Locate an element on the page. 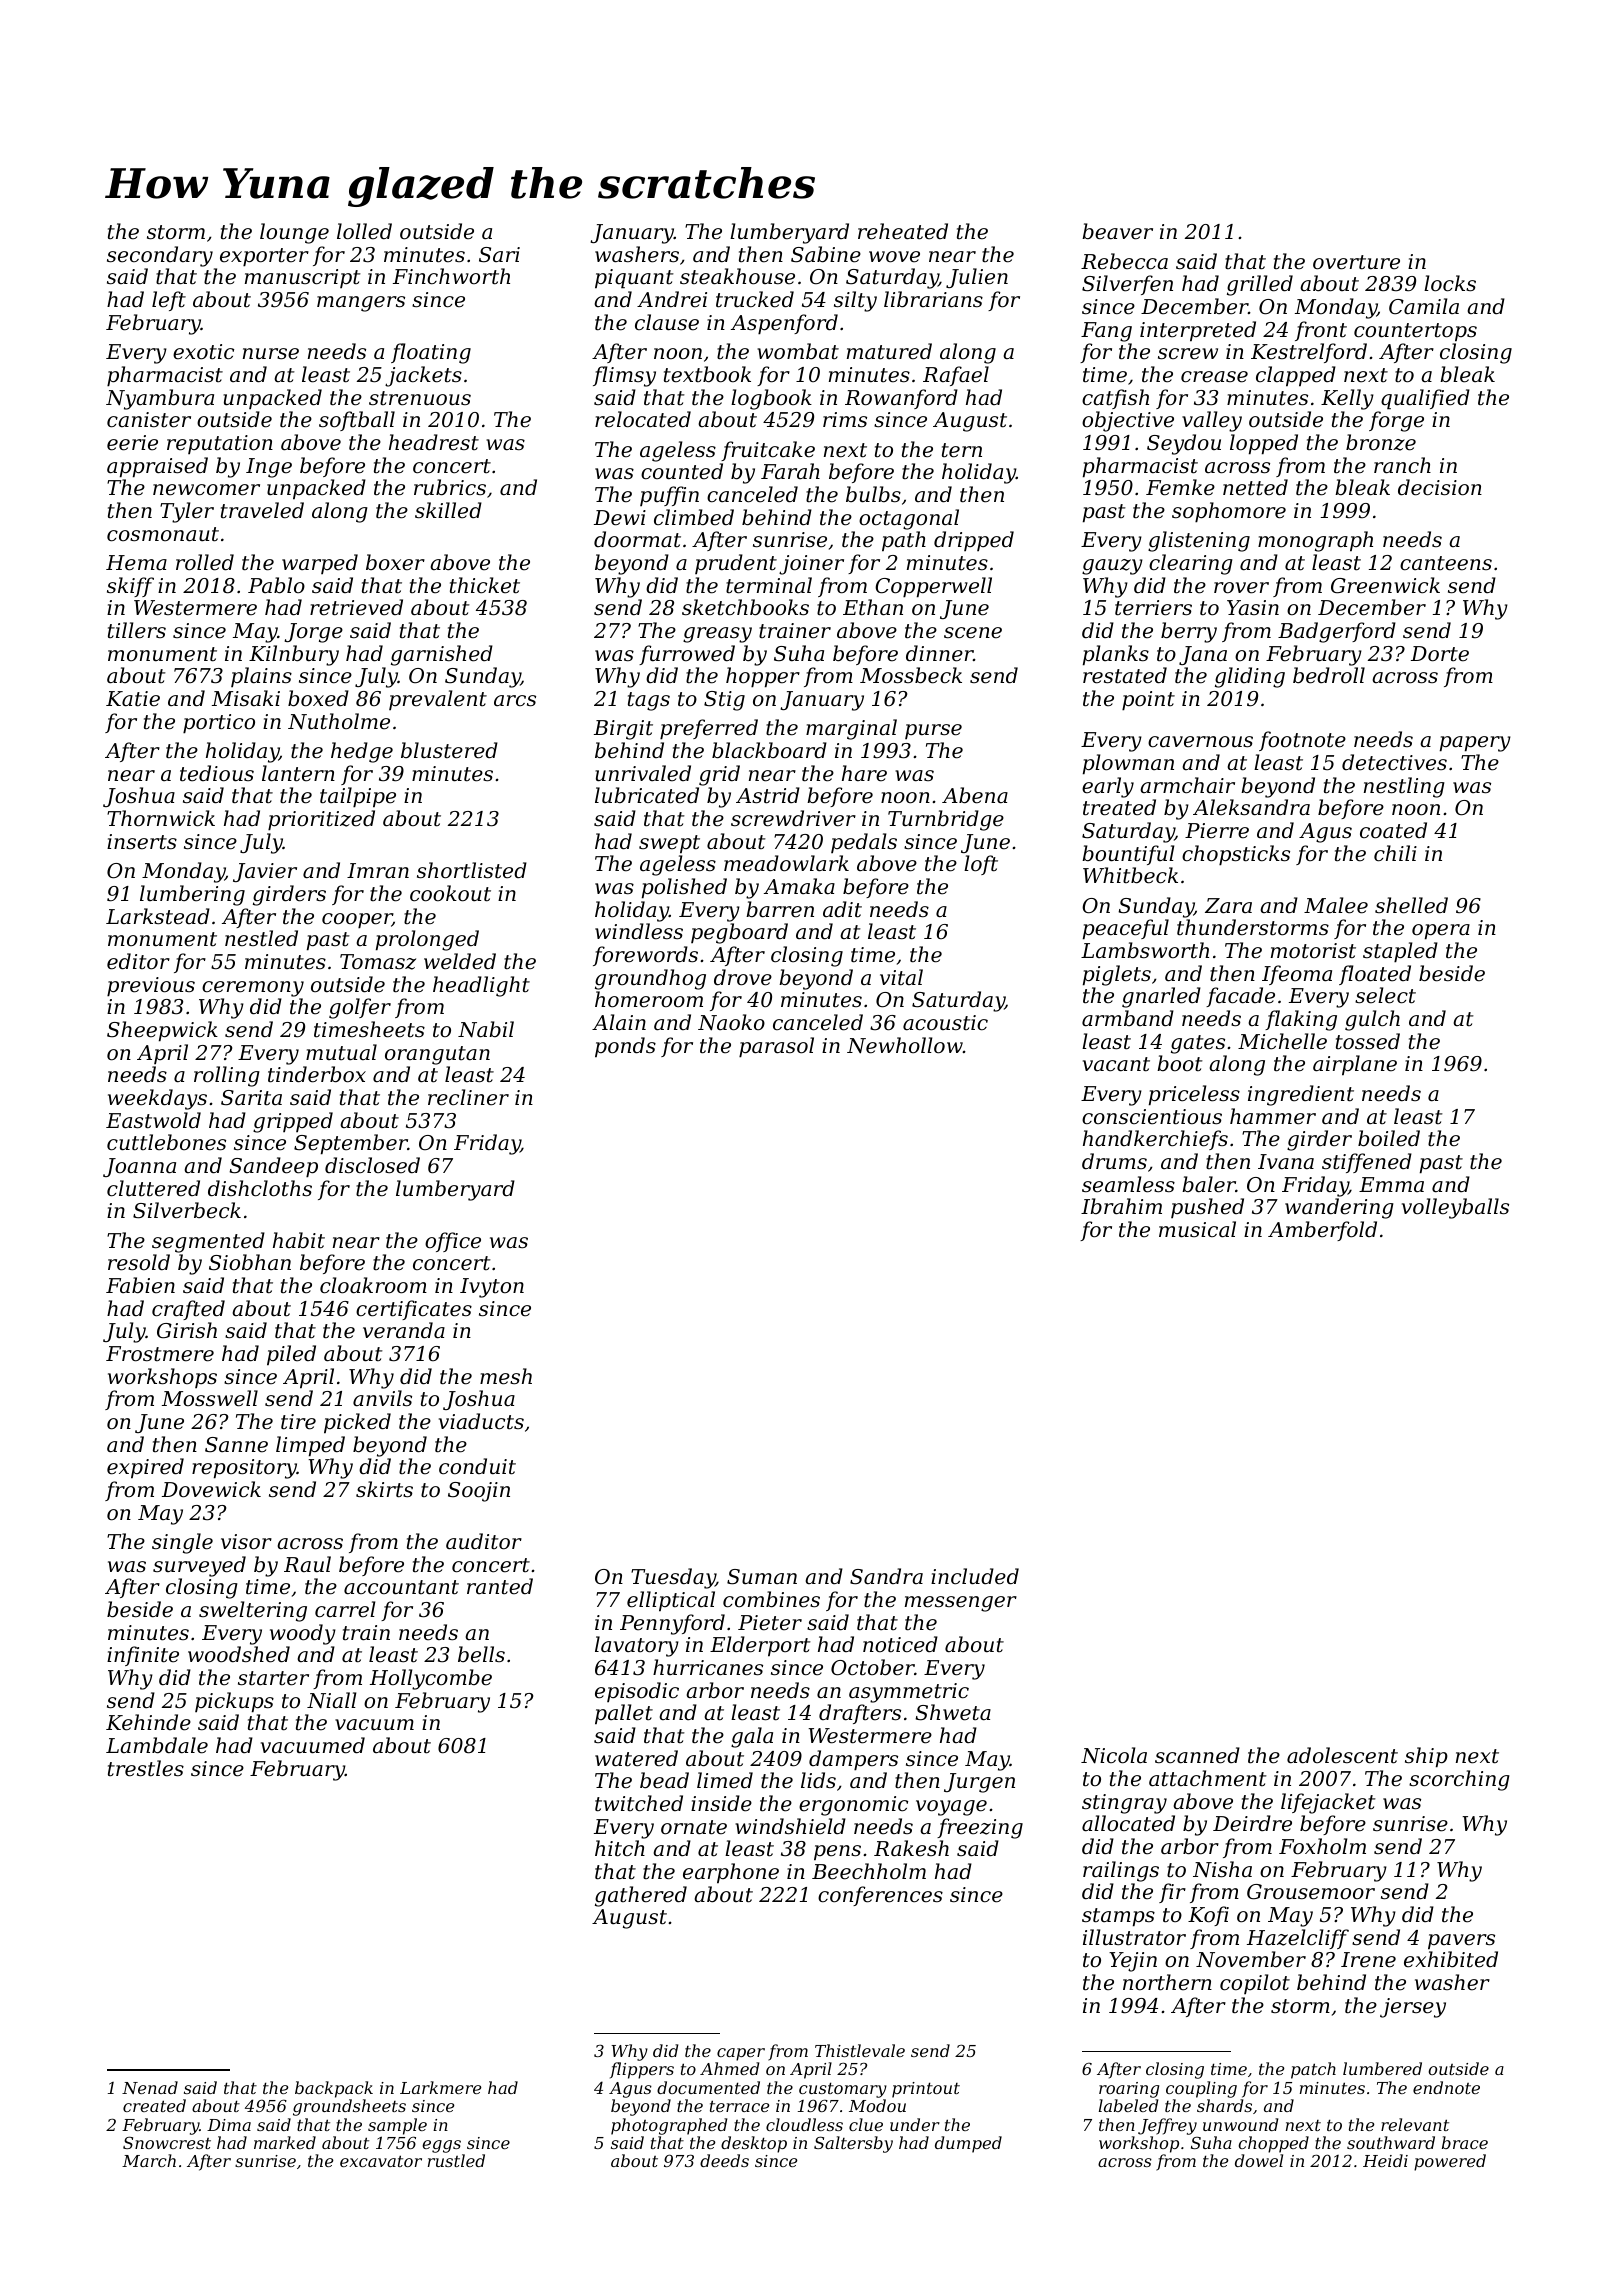  beaver is located at coordinates (1117, 231).
